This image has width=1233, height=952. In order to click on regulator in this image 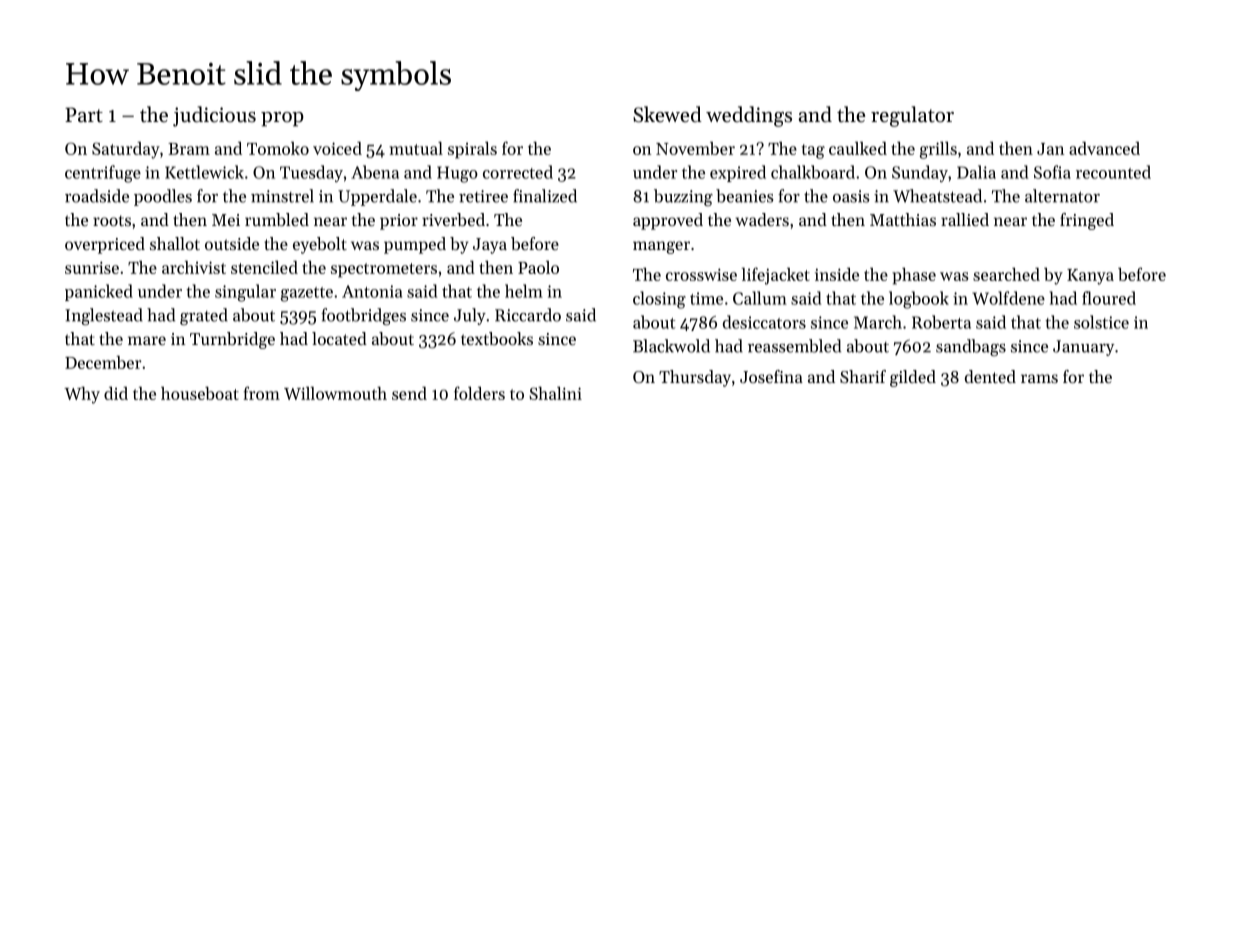, I will do `click(912, 116)`.
